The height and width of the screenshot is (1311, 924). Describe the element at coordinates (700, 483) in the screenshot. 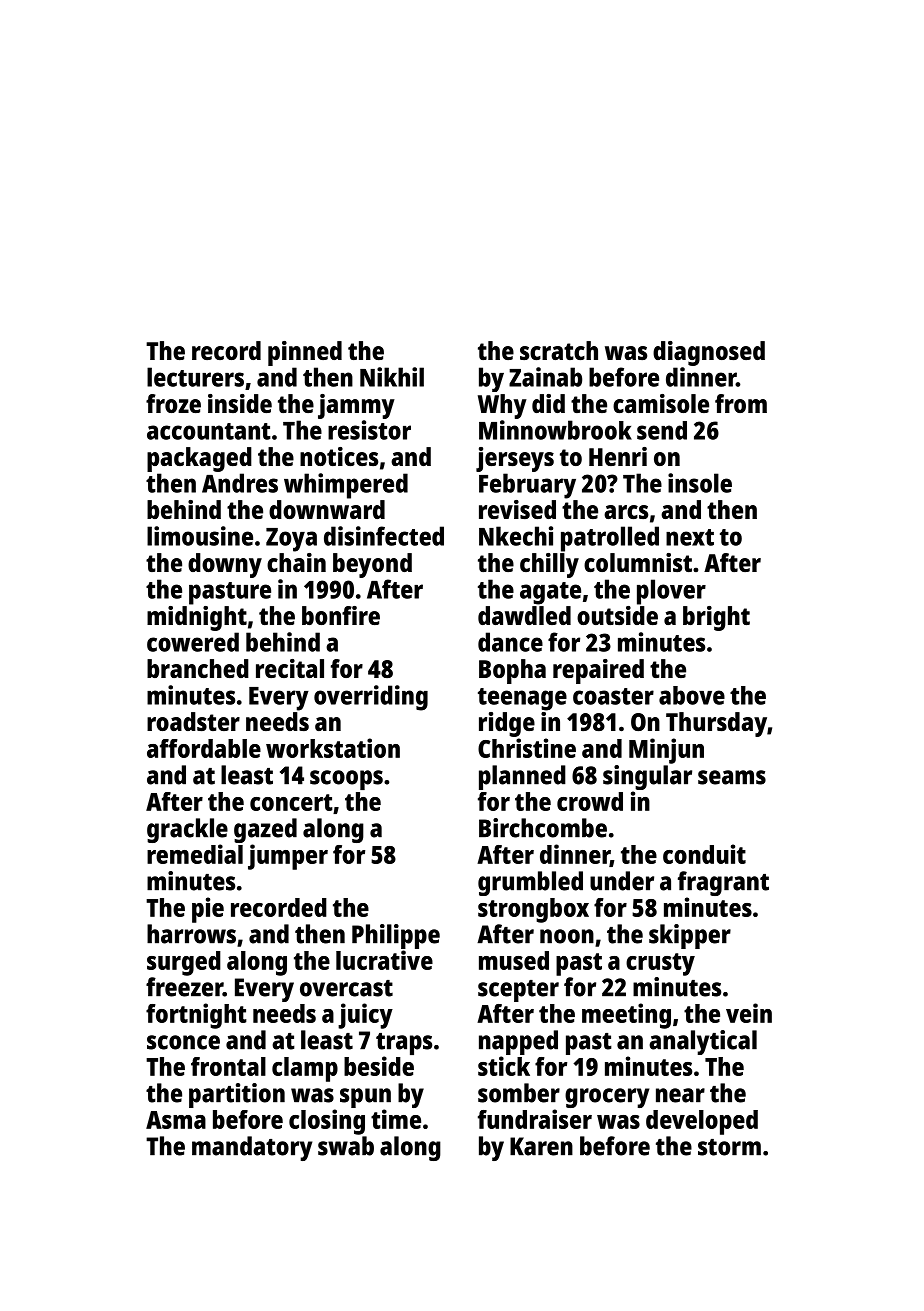

I see `insole` at that location.
